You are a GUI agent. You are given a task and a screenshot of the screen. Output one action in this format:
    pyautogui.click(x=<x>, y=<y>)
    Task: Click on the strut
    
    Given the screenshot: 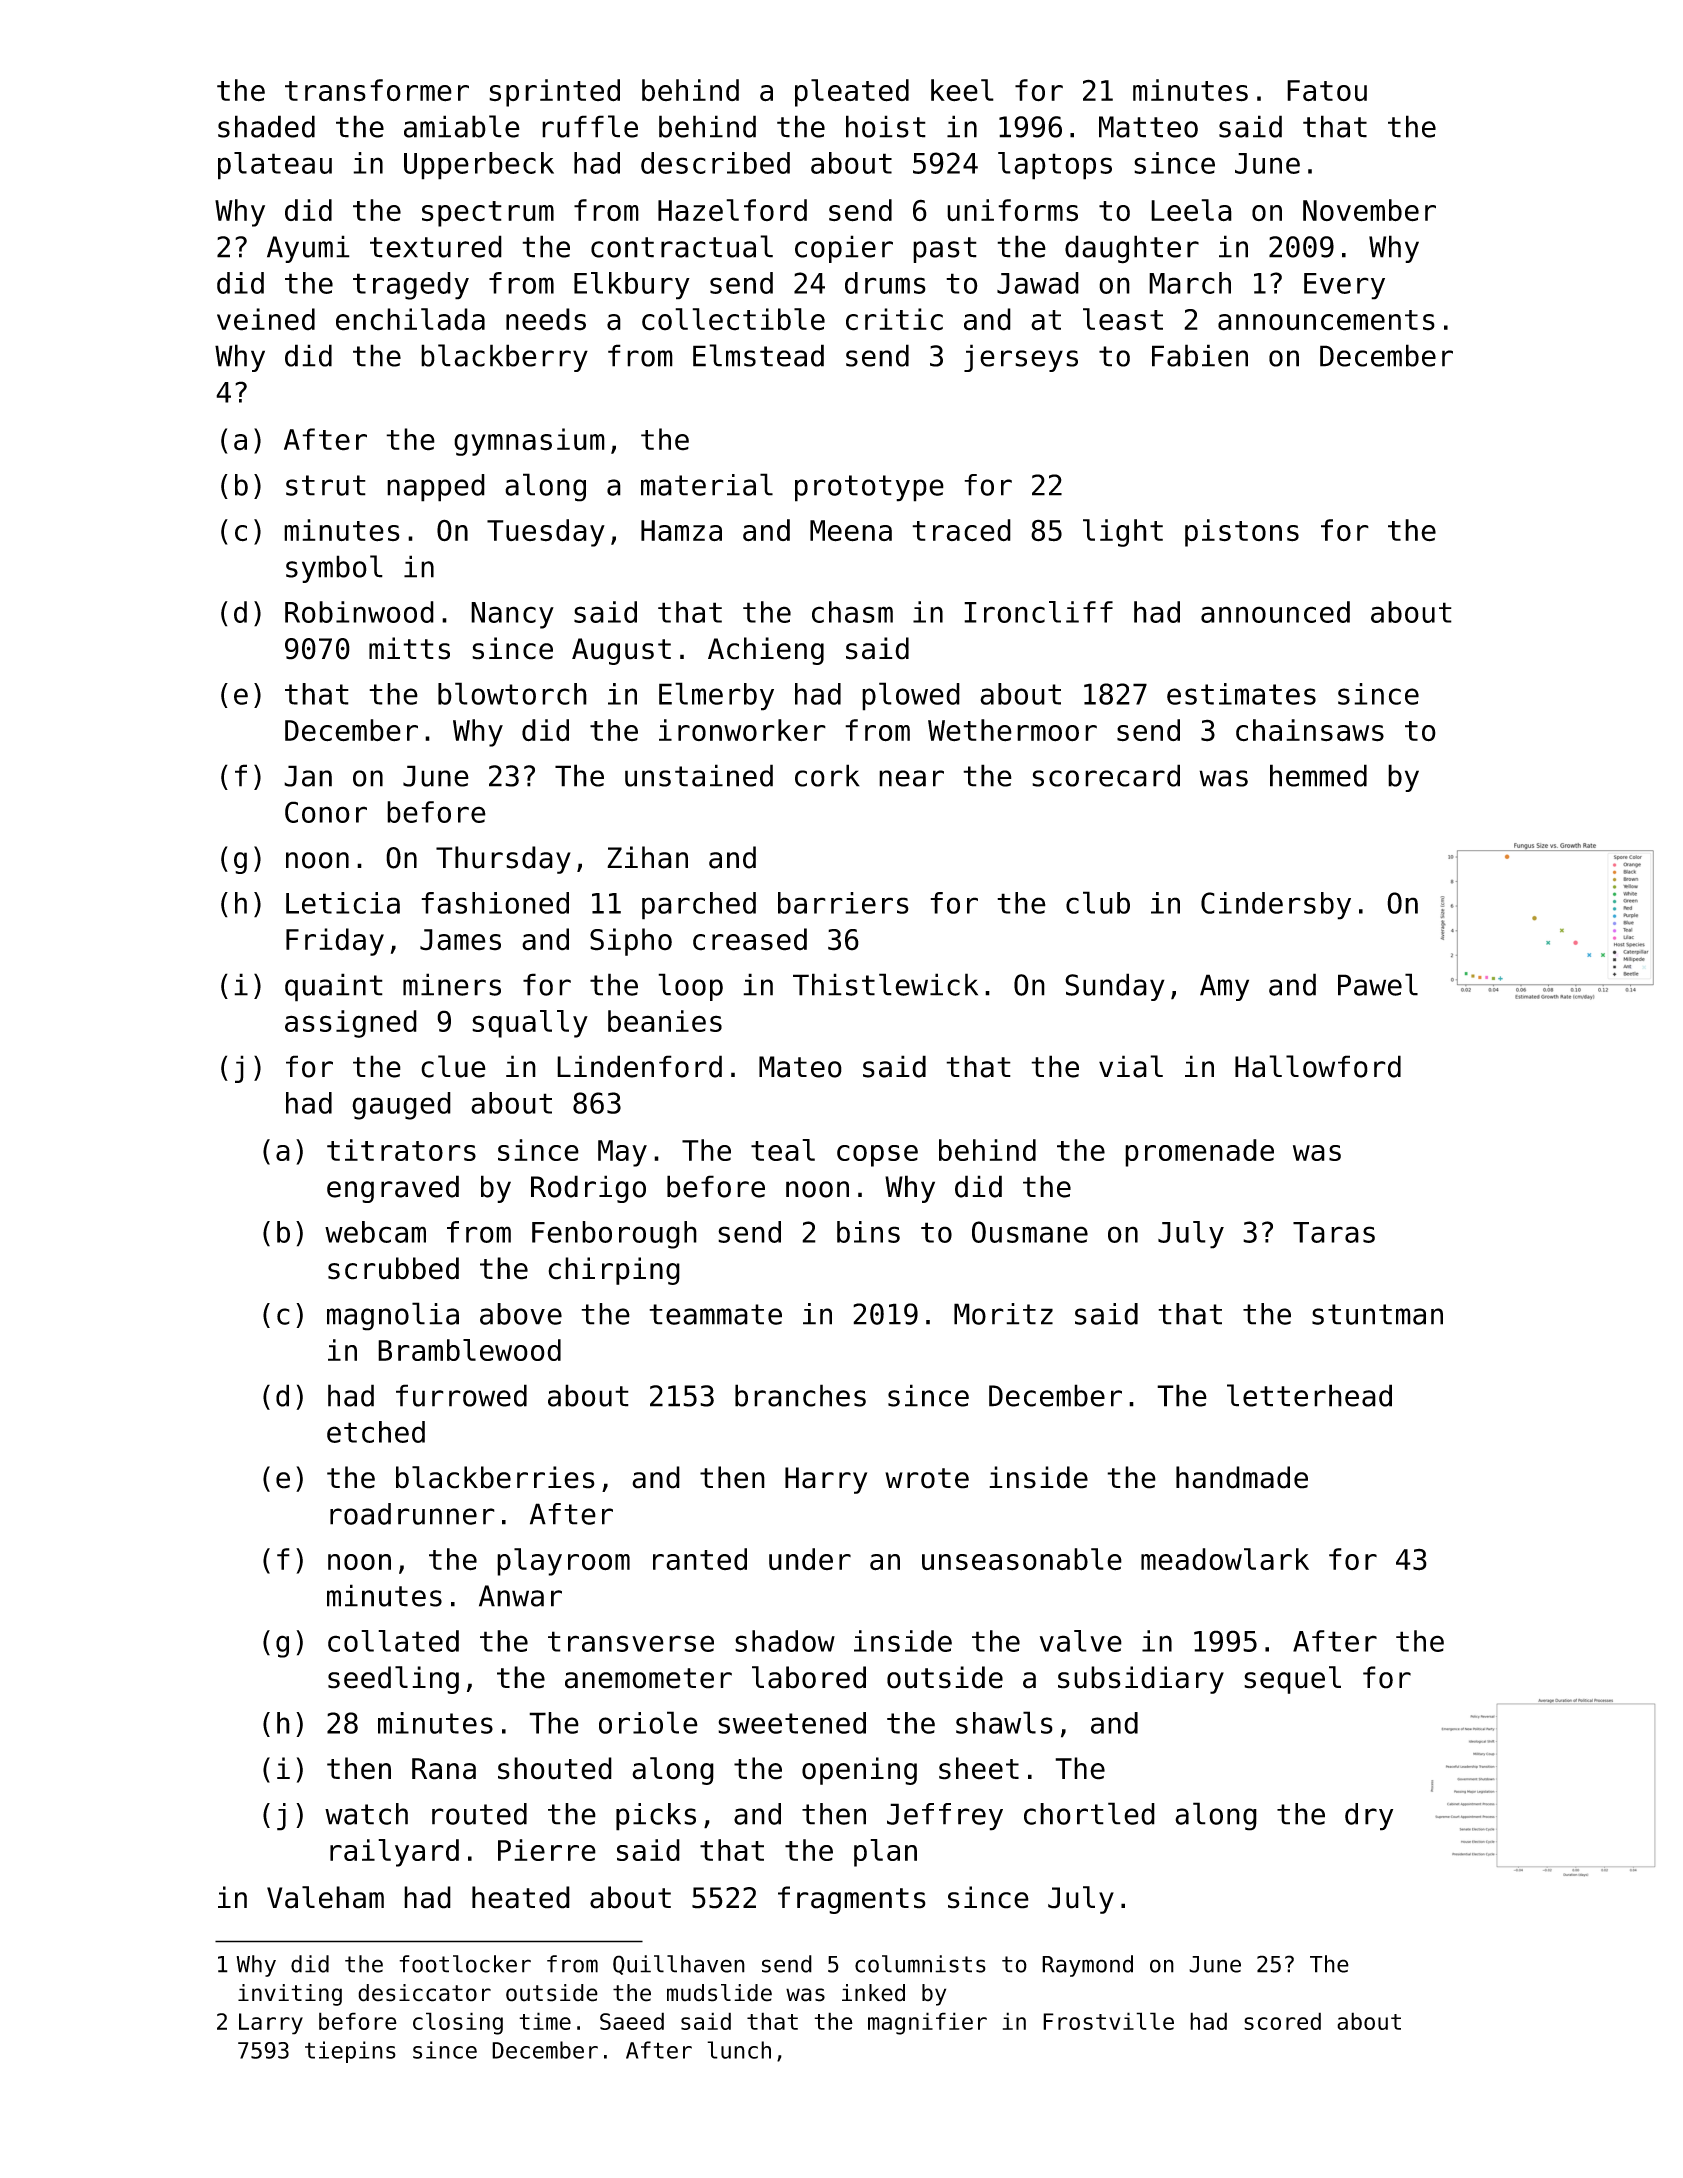 What is the action you would take?
    pyautogui.click(x=326, y=485)
